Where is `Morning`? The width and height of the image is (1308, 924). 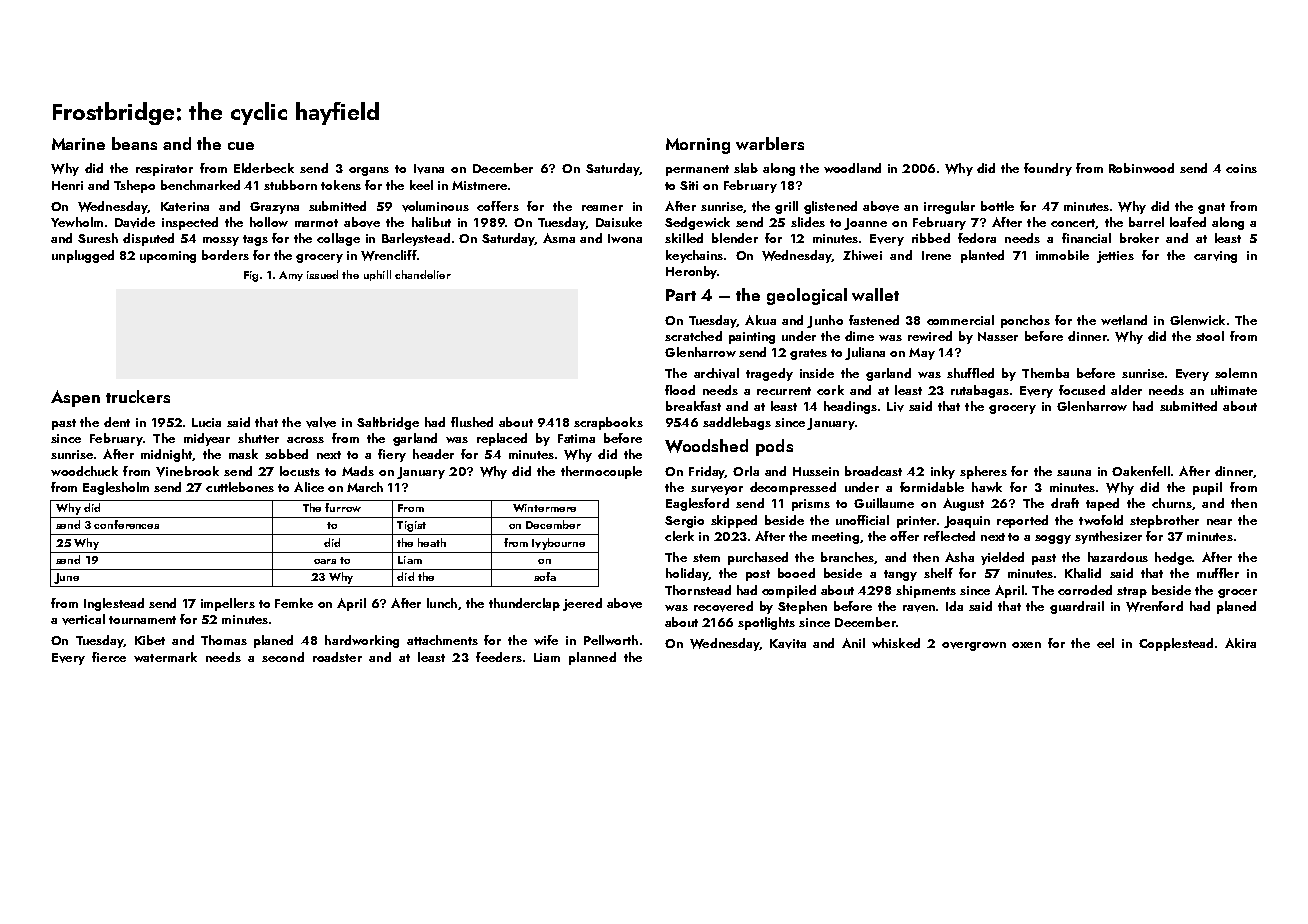 Morning is located at coordinates (698, 146).
